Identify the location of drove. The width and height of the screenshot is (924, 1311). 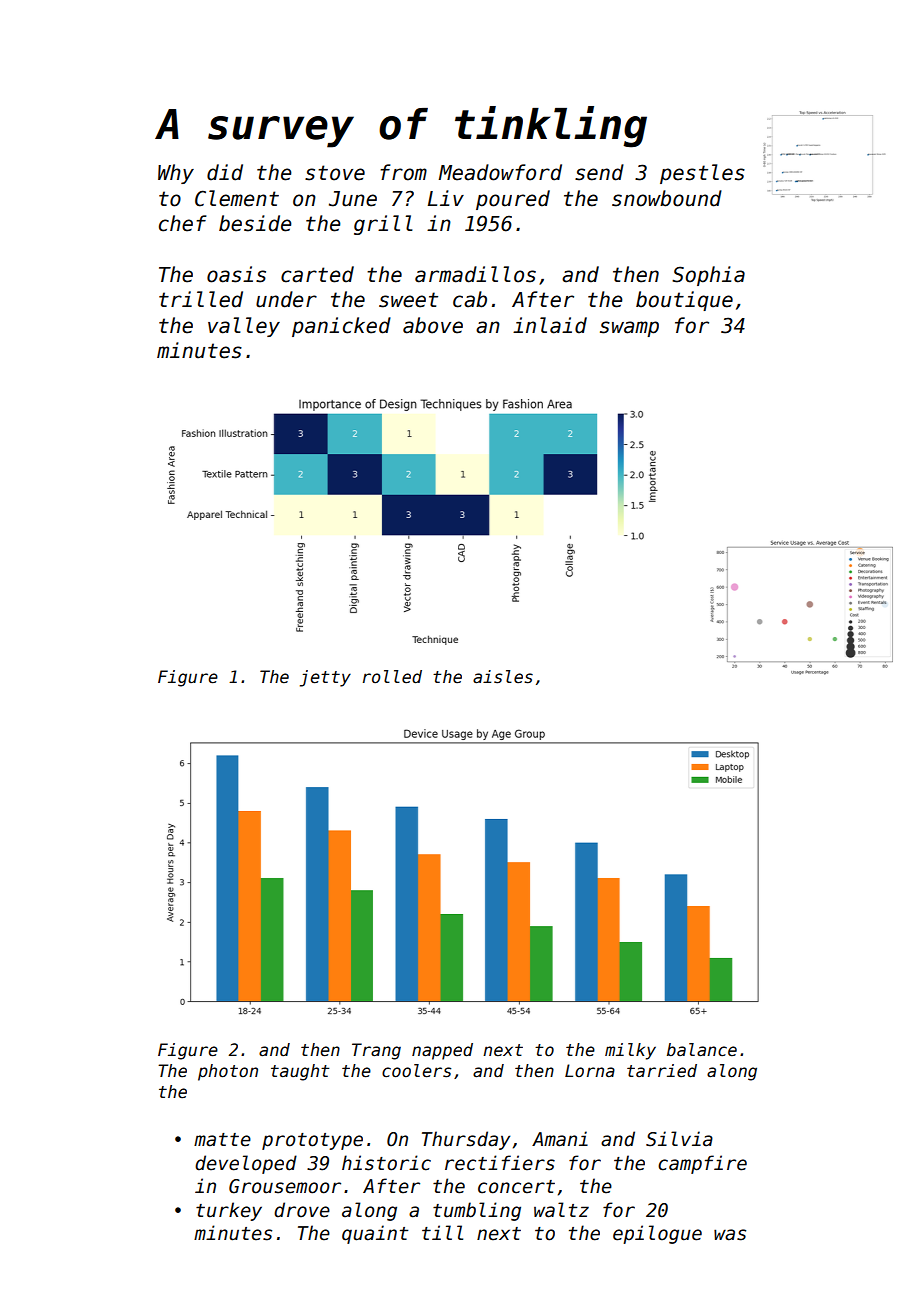
(302, 1210).
